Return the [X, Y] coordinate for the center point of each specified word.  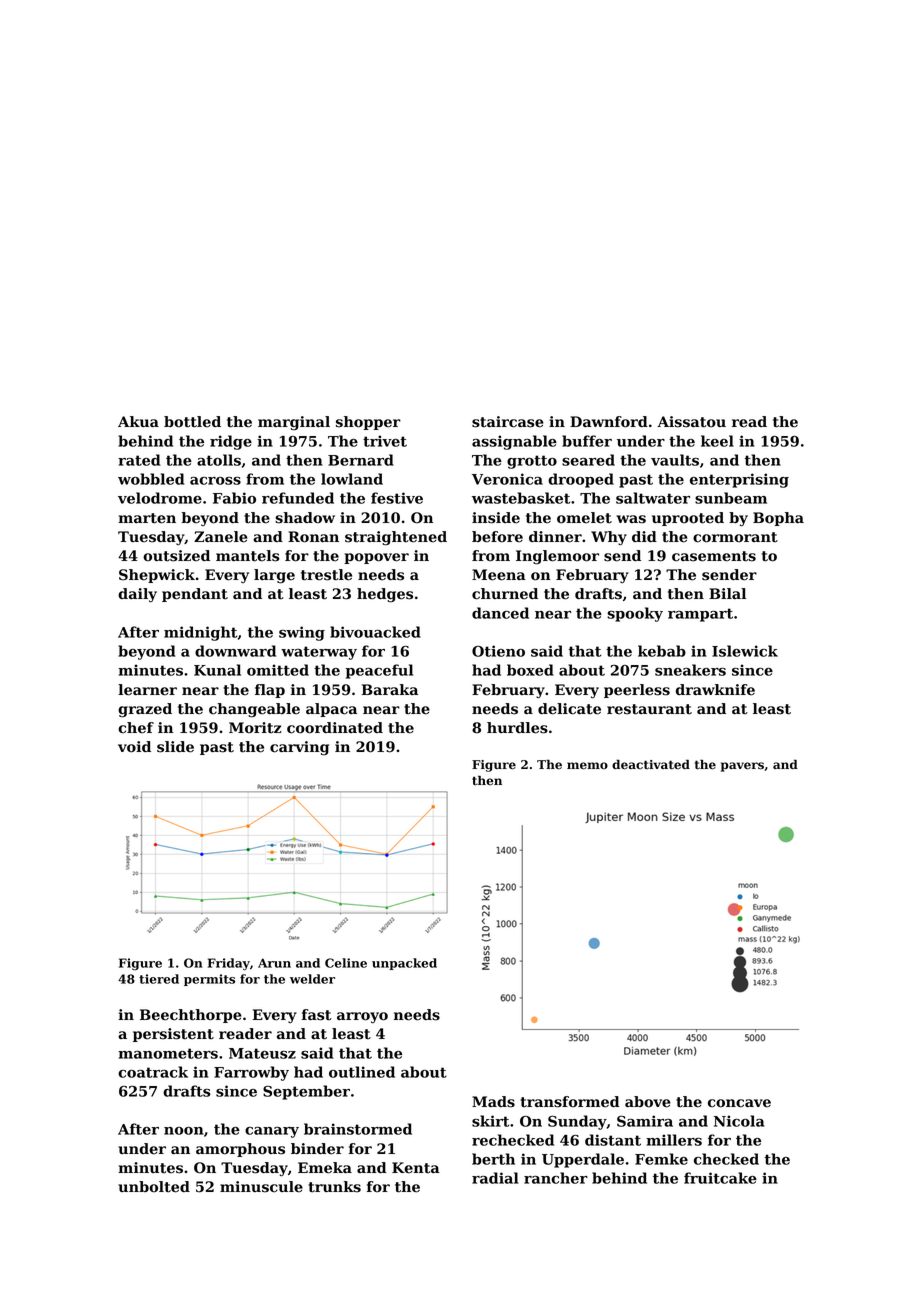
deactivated [651, 764]
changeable [254, 710]
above [648, 1102]
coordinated [335, 728]
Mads [493, 1102]
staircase [508, 422]
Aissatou [691, 422]
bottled [192, 422]
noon [184, 1130]
